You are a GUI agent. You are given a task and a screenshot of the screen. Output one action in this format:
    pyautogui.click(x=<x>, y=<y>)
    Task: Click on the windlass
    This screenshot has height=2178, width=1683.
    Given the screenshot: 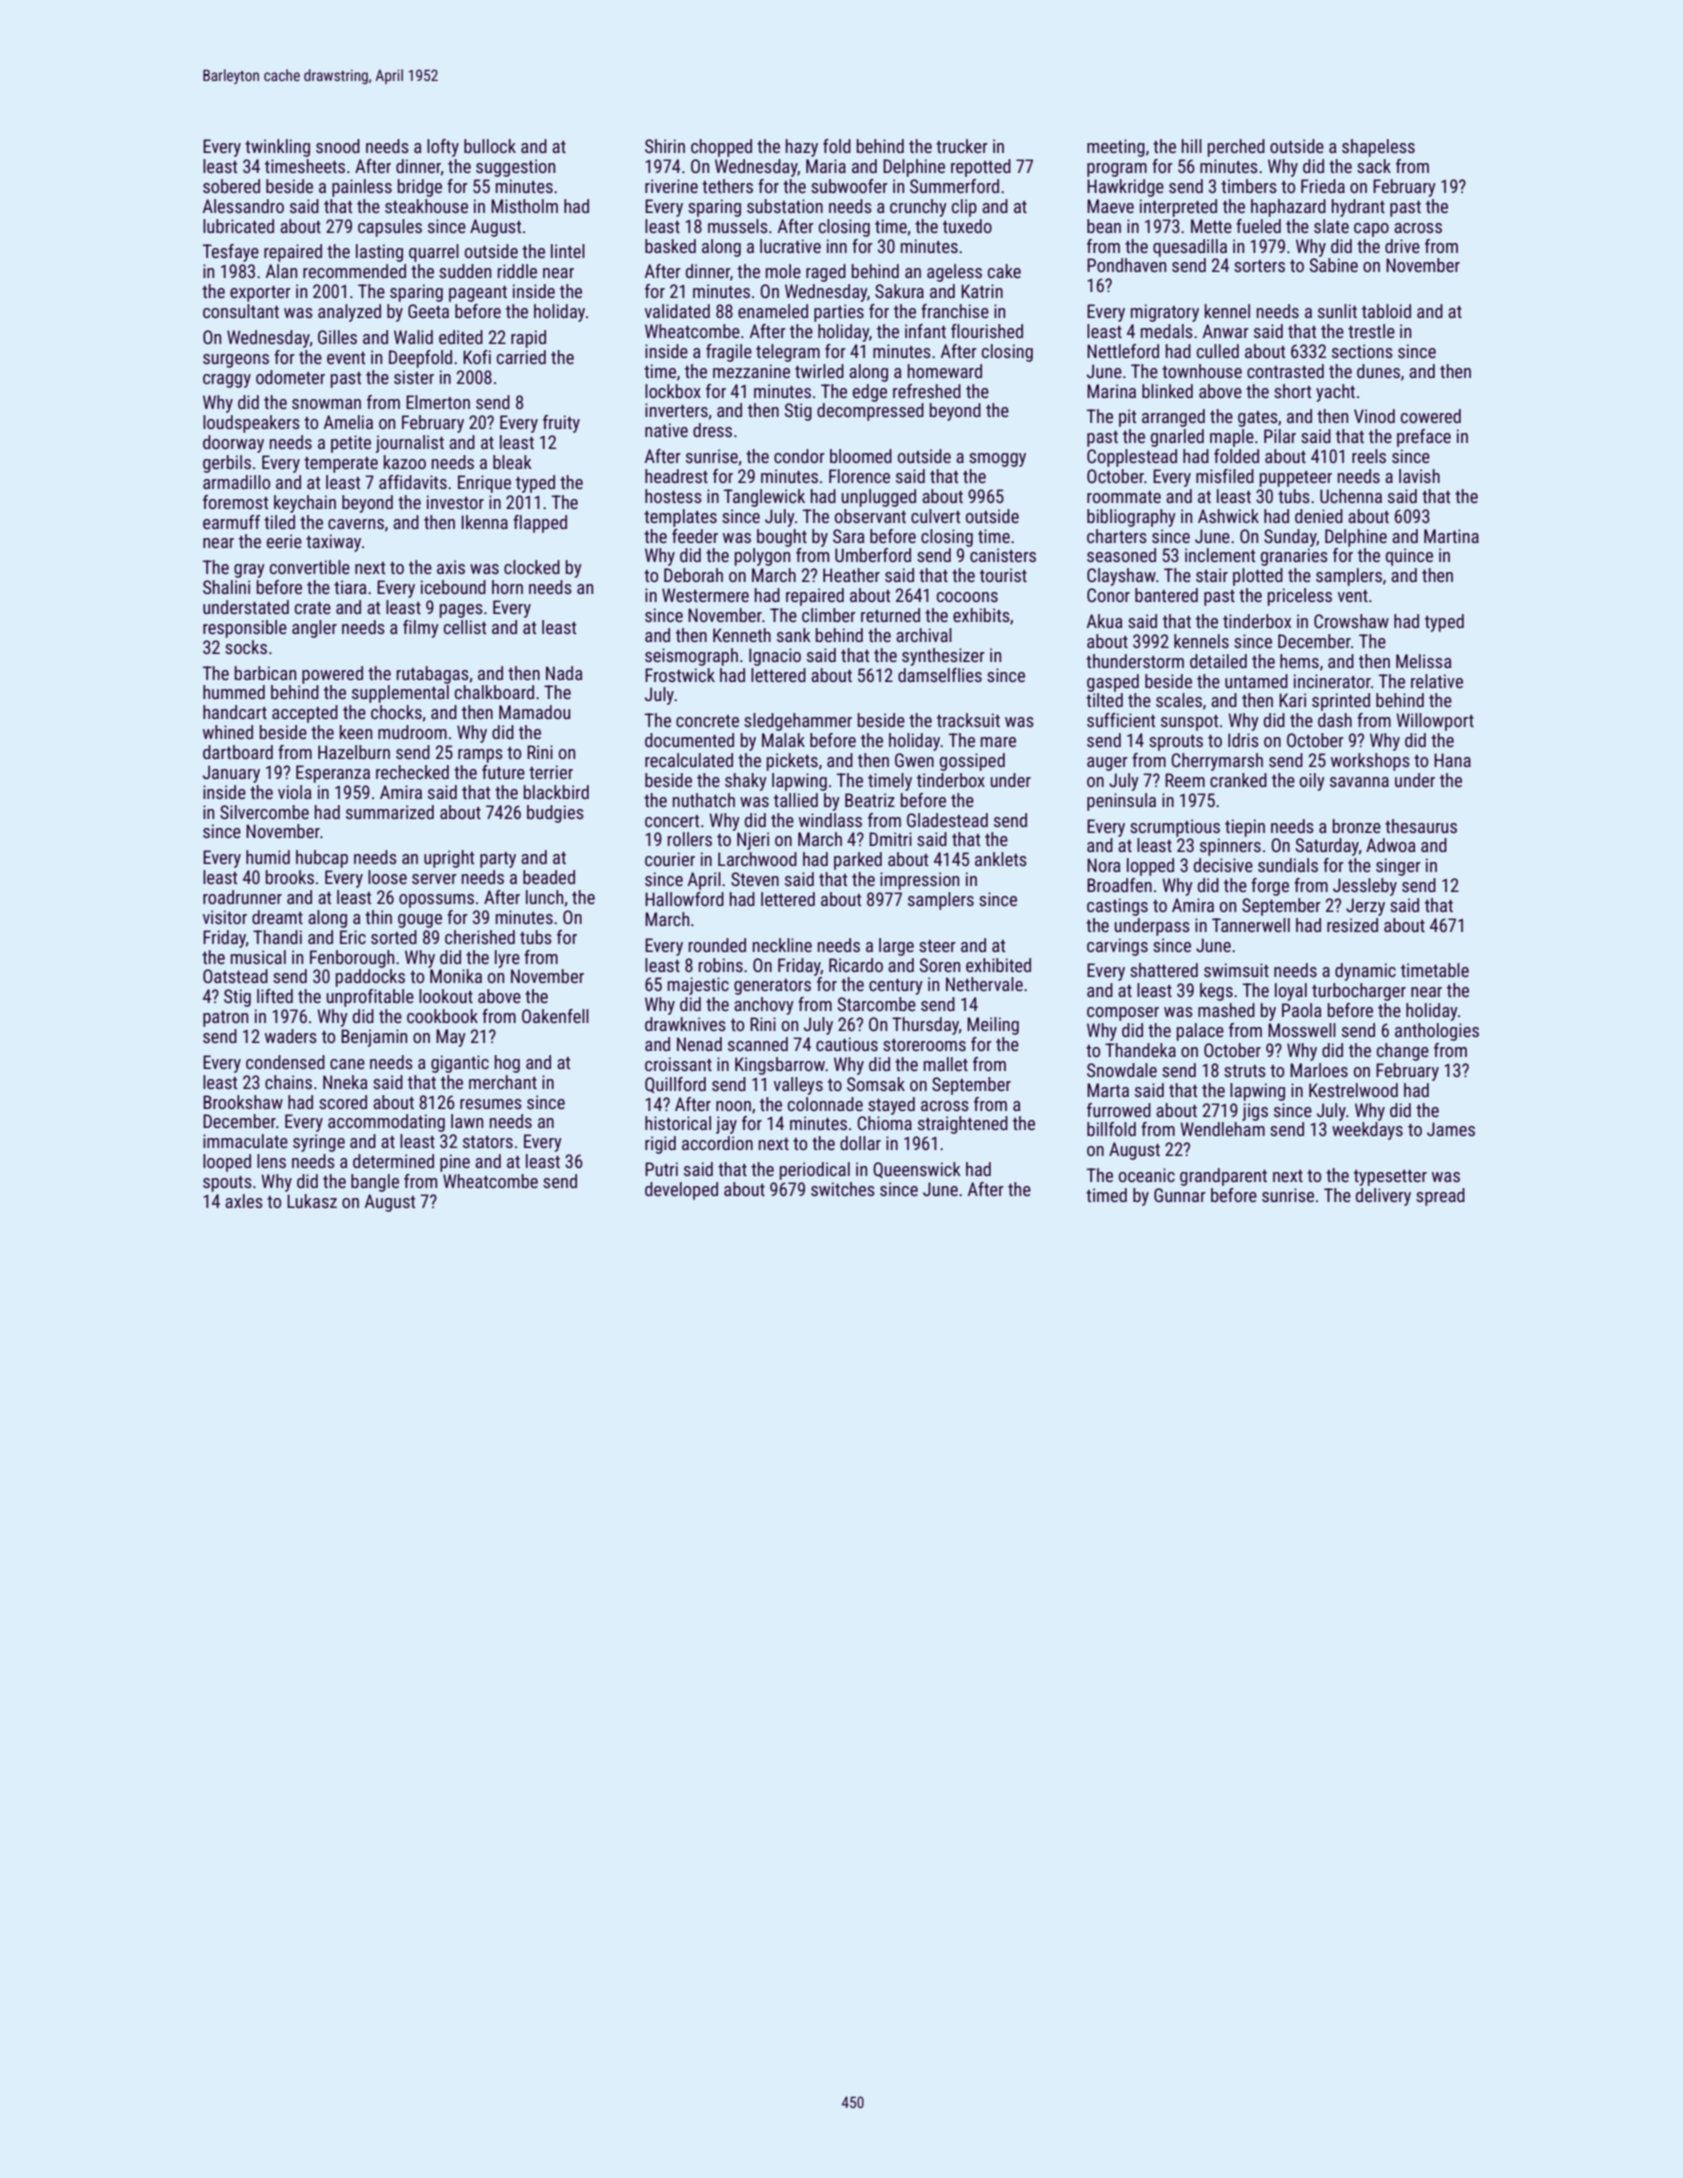 What is the action you would take?
    pyautogui.click(x=830, y=820)
